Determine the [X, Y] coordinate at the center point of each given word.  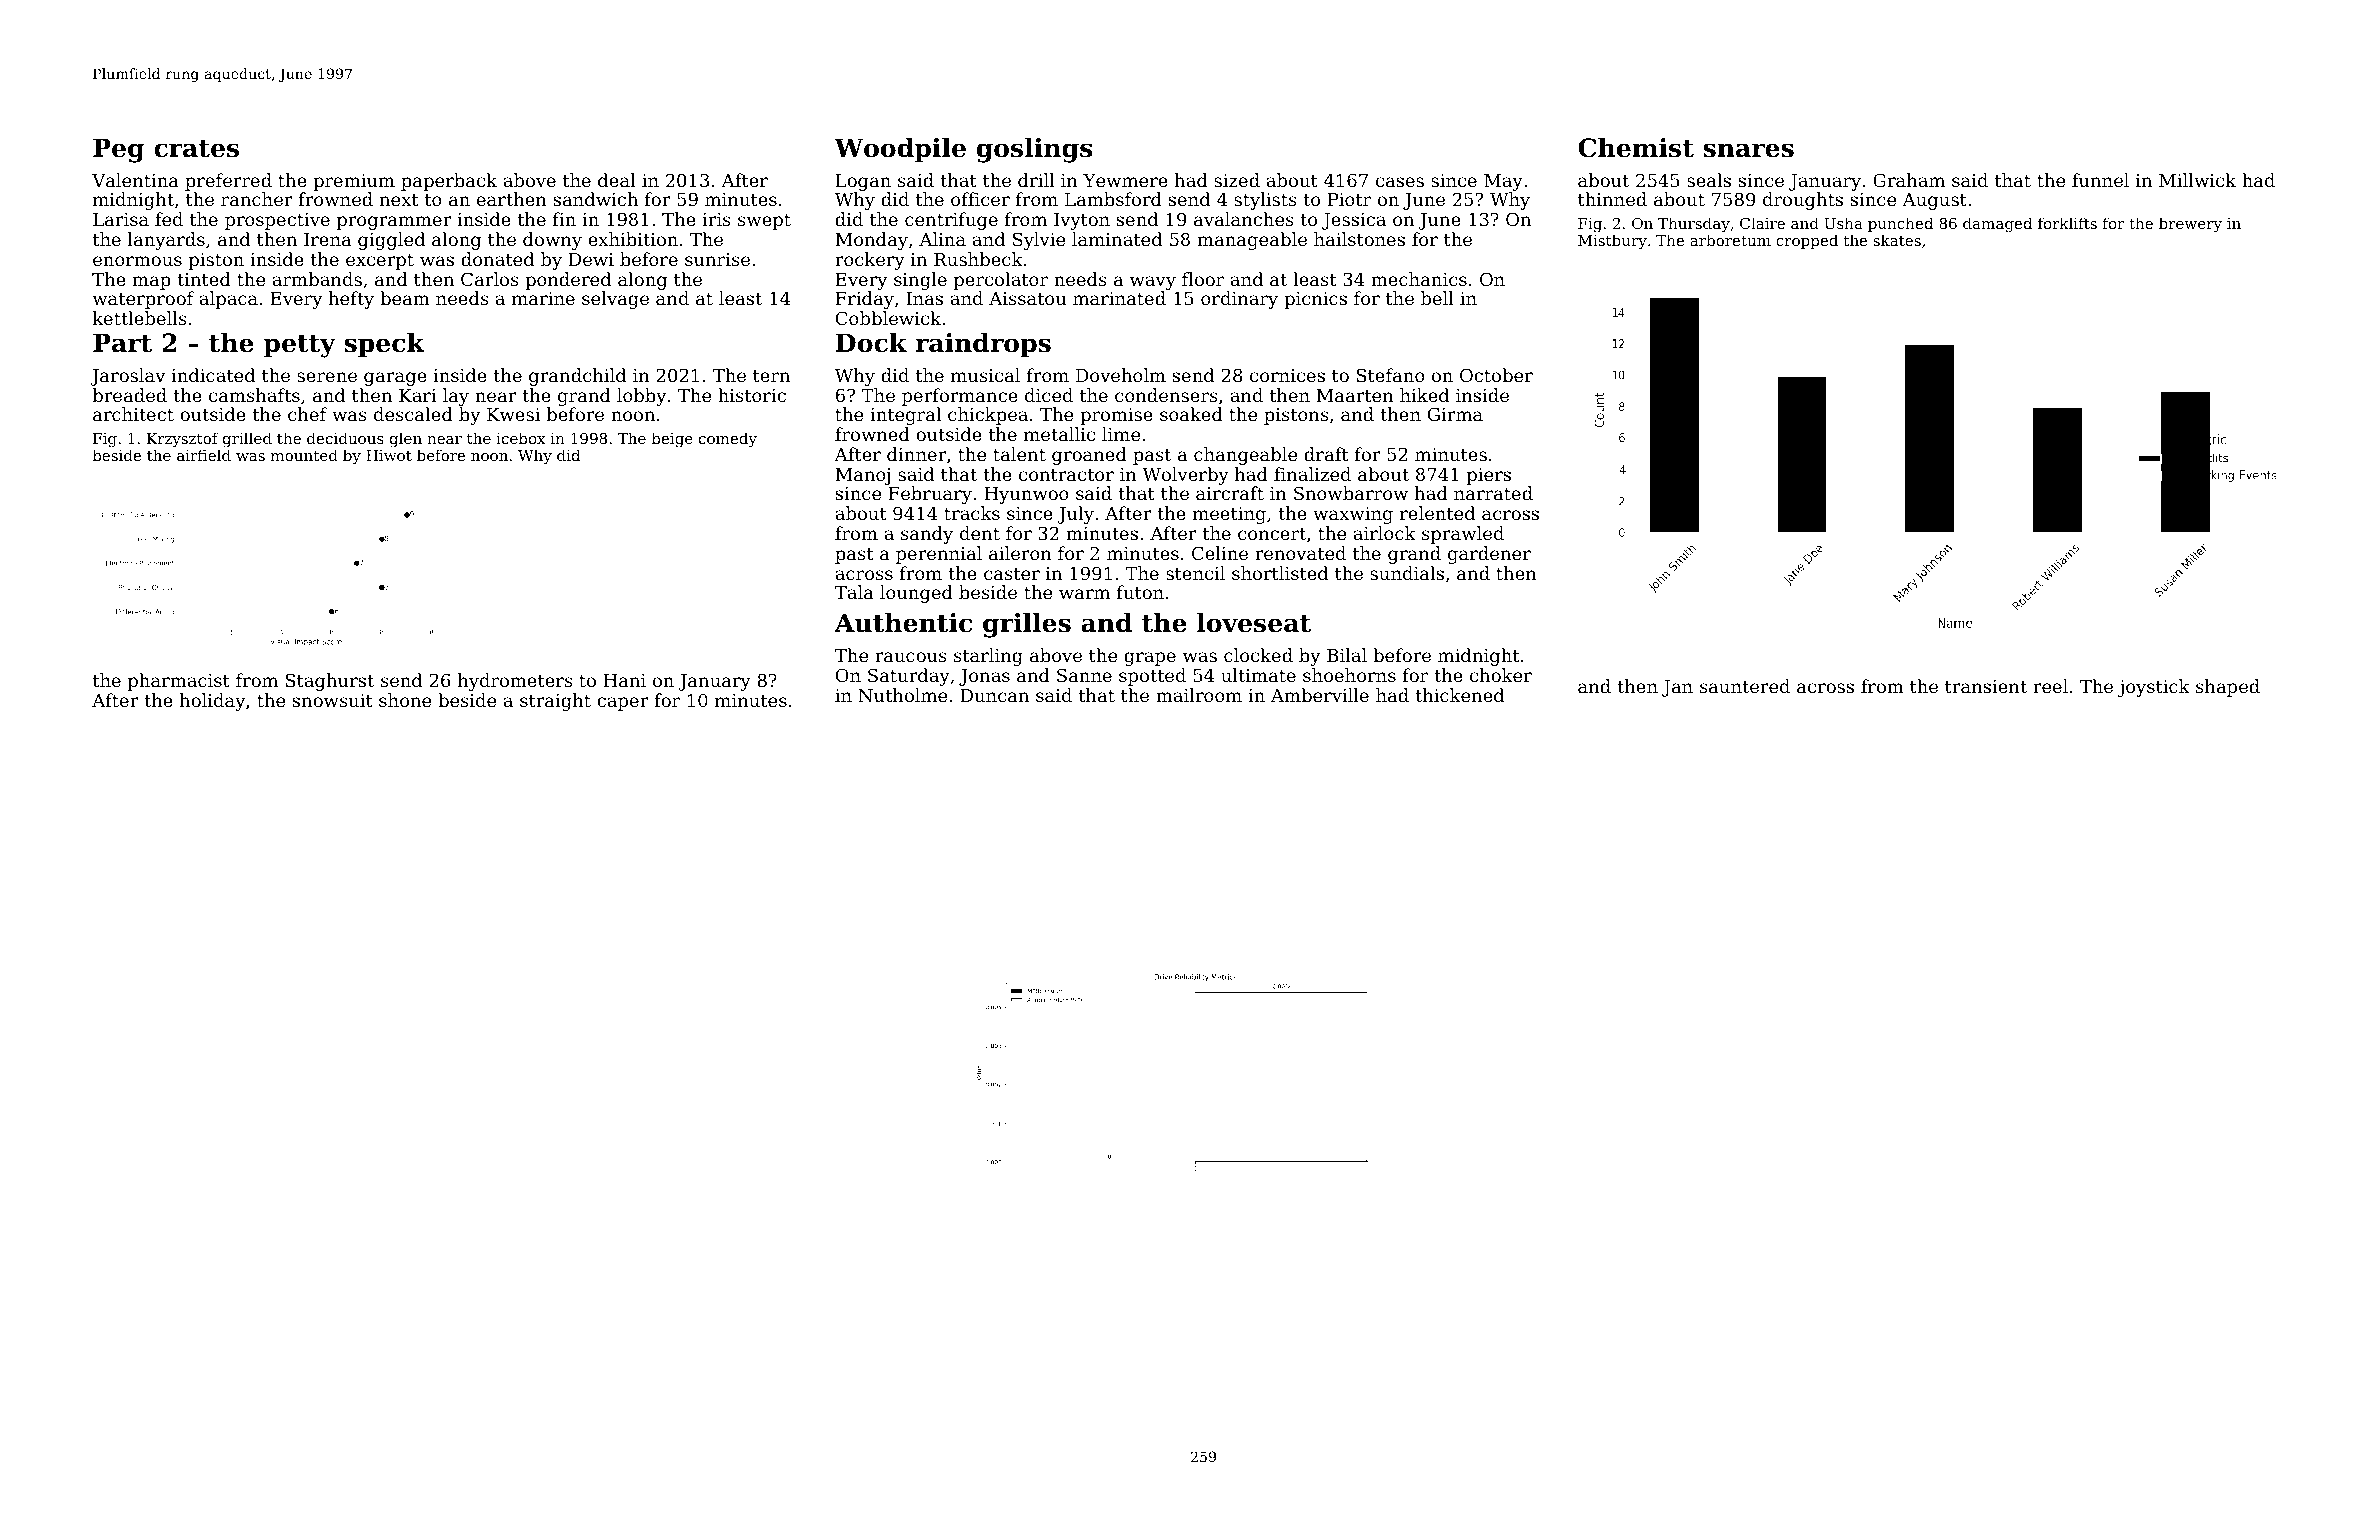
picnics [1315, 300]
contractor [1066, 475]
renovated [1300, 553]
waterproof [143, 300]
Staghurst [330, 682]
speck [384, 345]
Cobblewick [888, 318]
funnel [2100, 180]
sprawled [1463, 535]
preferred [228, 182]
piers [1489, 476]
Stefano [1391, 375]
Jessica [1354, 221]
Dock [871, 343]
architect [133, 414]
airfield [204, 455]
